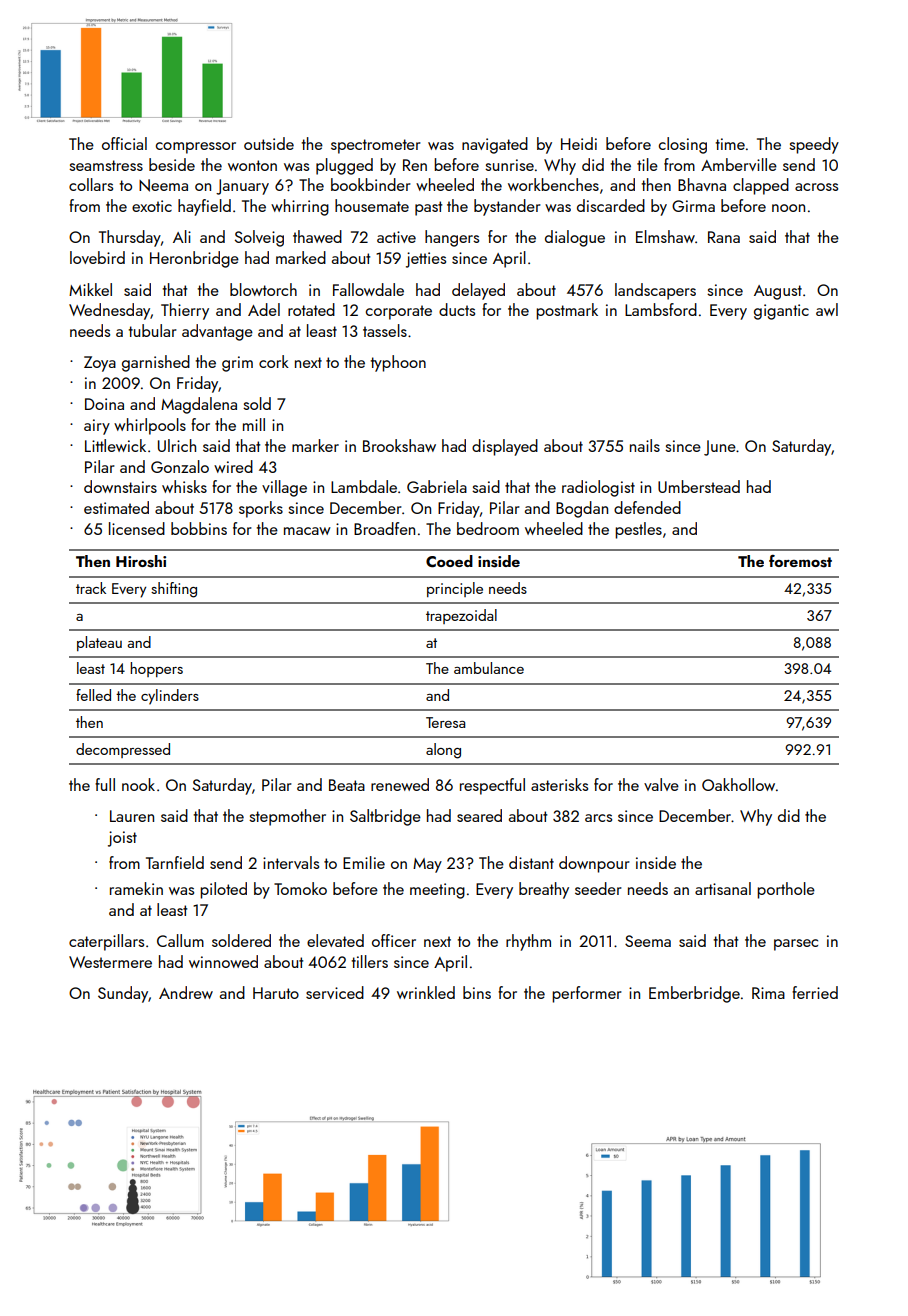 Image resolution: width=908 pixels, height=1316 pixels. What do you see at coordinates (492, 786) in the screenshot?
I see `respectful` at bounding box center [492, 786].
